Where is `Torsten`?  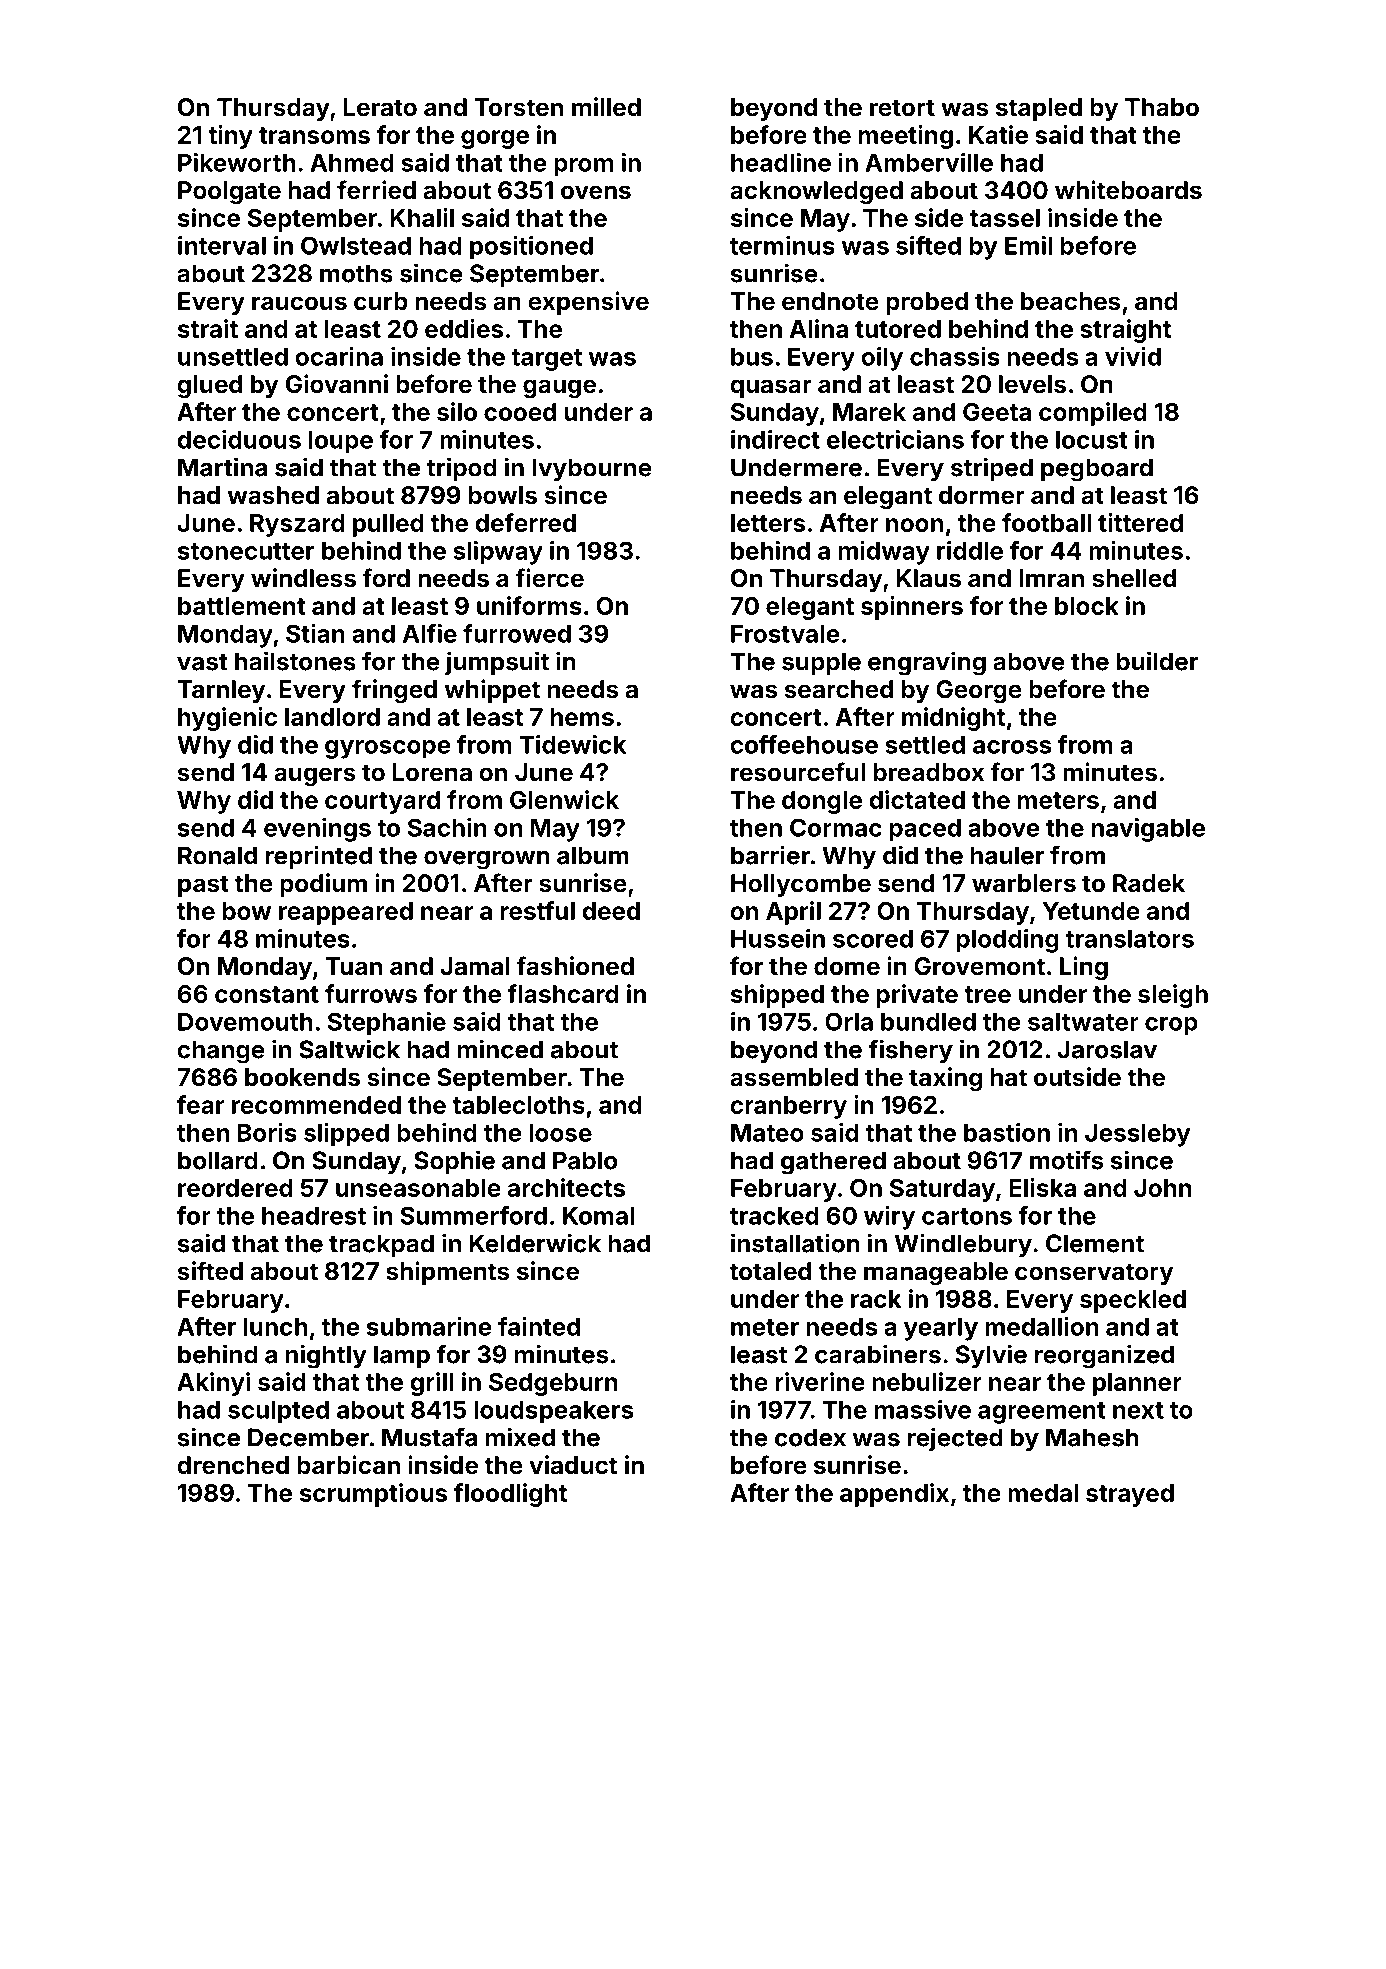 Torsten is located at coordinates (518, 107).
